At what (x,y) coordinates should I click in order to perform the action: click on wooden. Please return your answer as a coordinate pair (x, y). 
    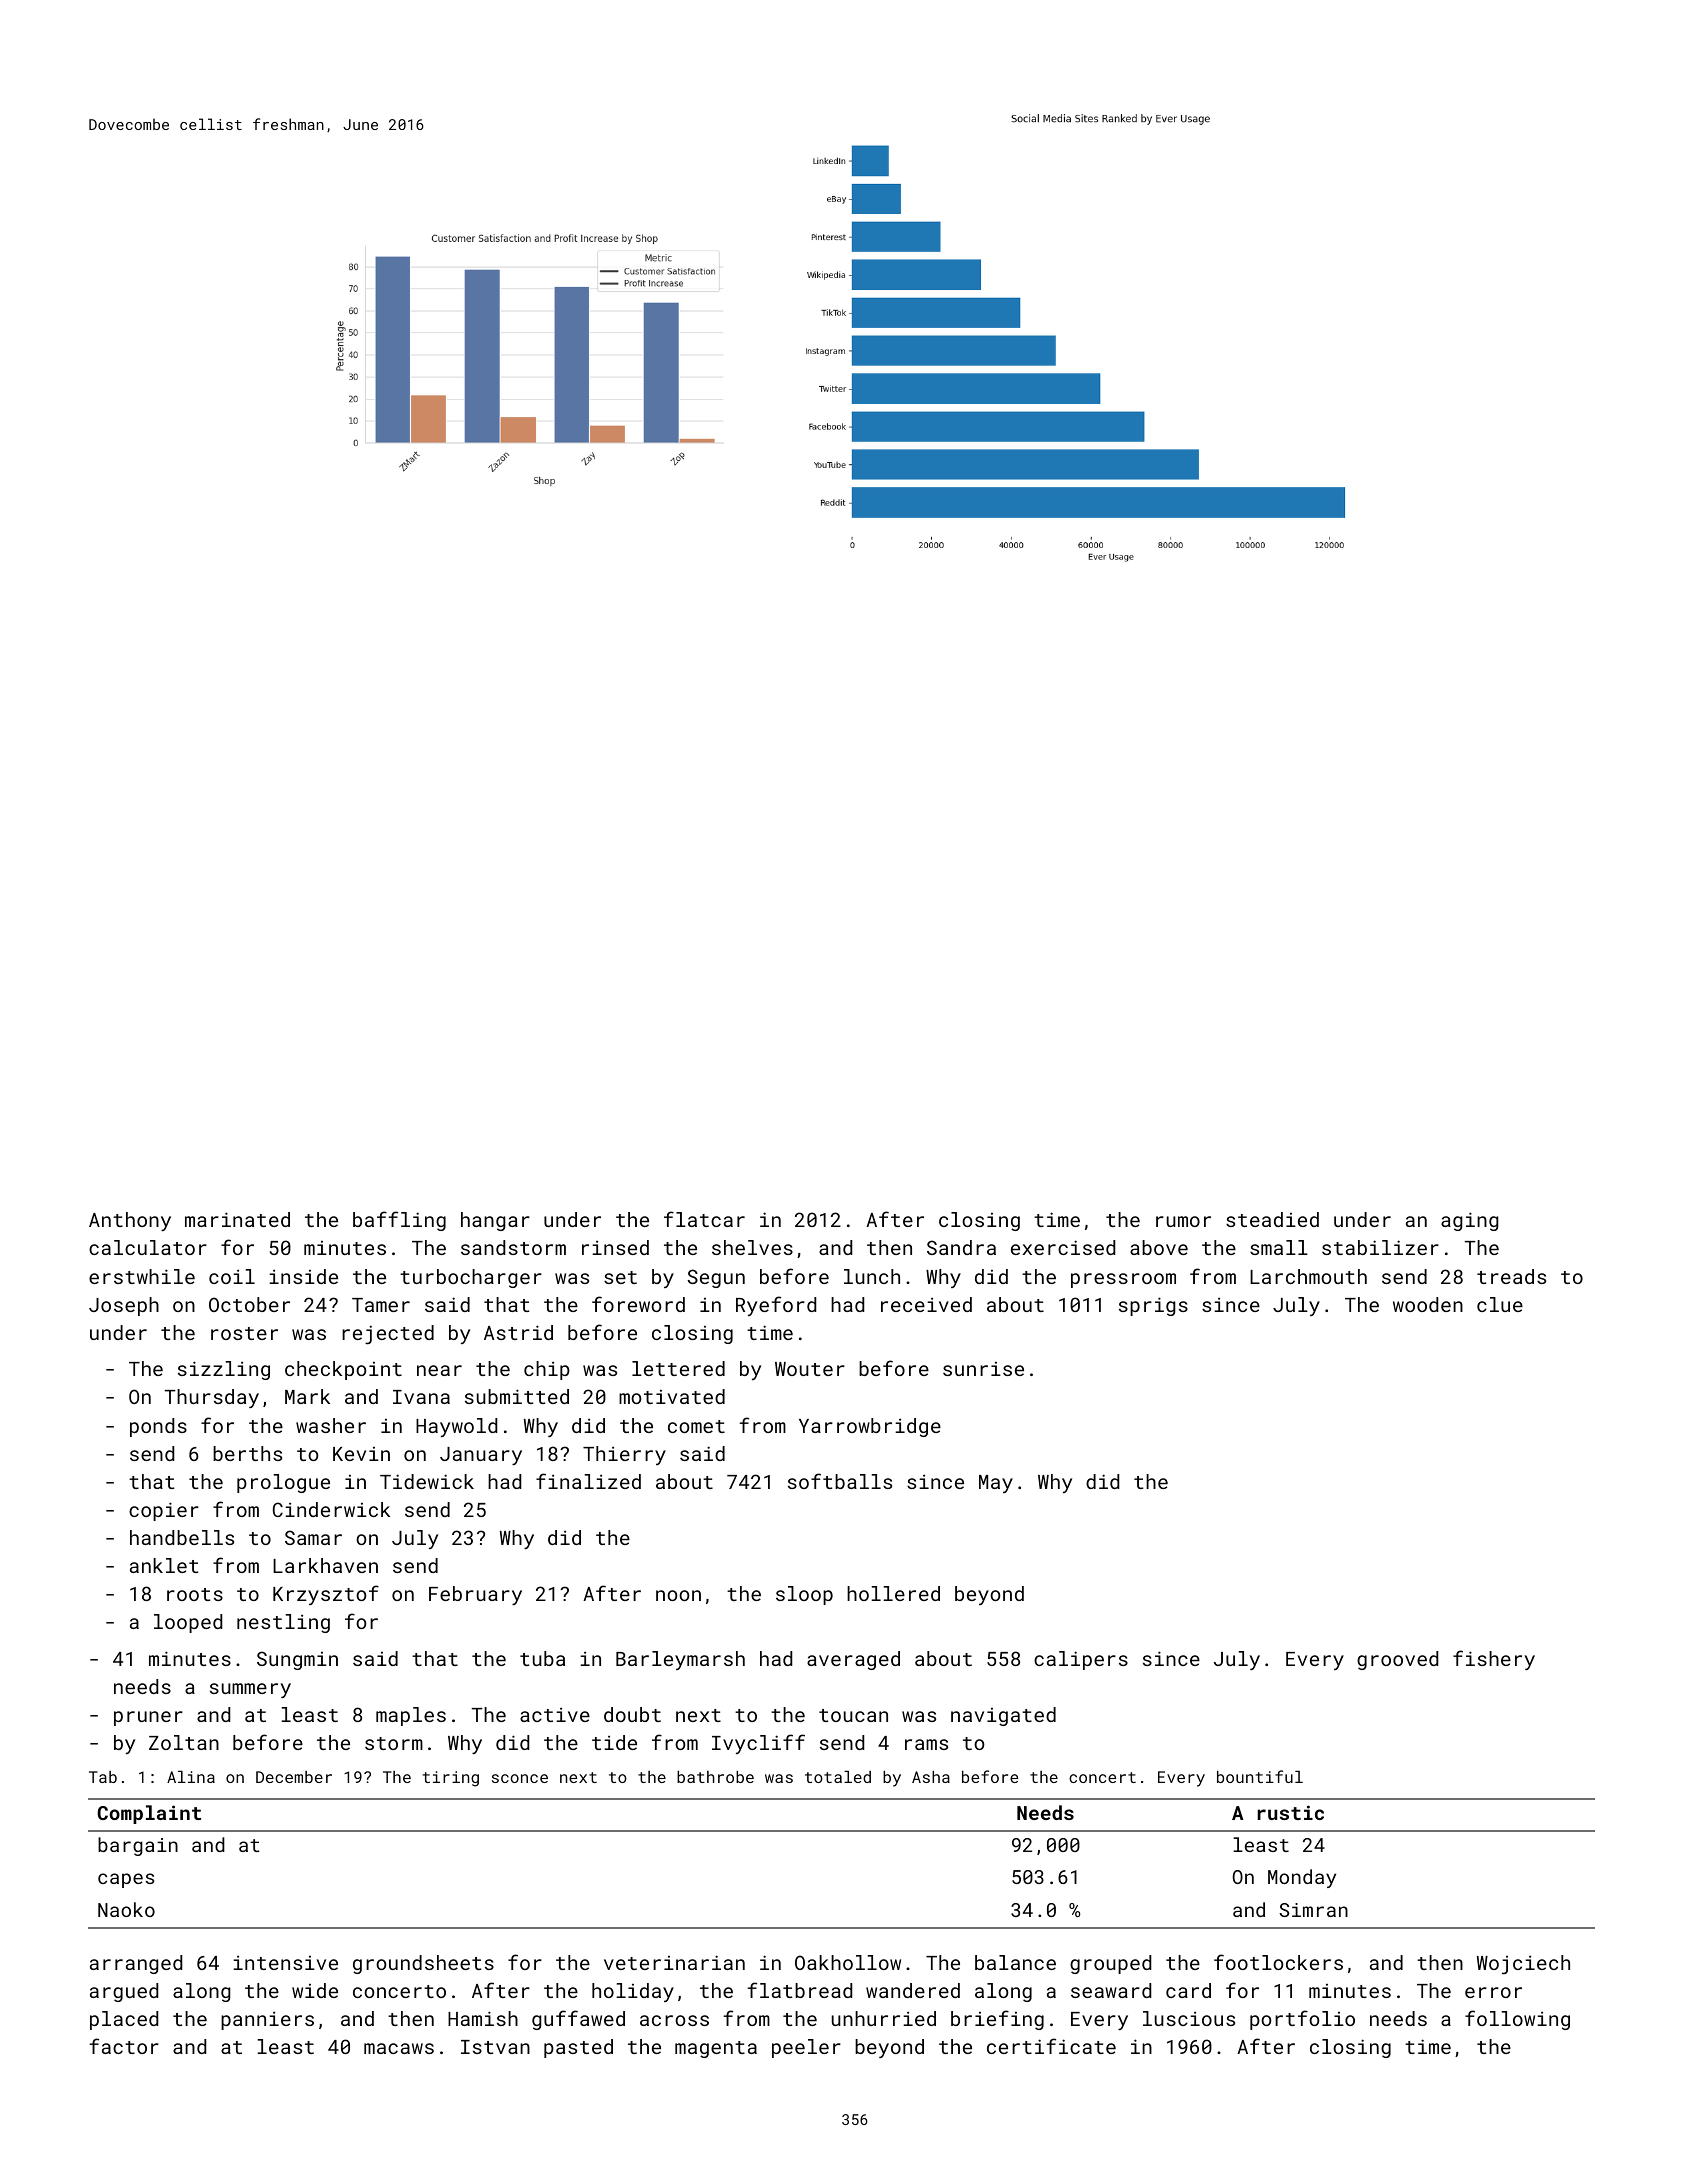
    Looking at the image, I should click on (1428, 1304).
